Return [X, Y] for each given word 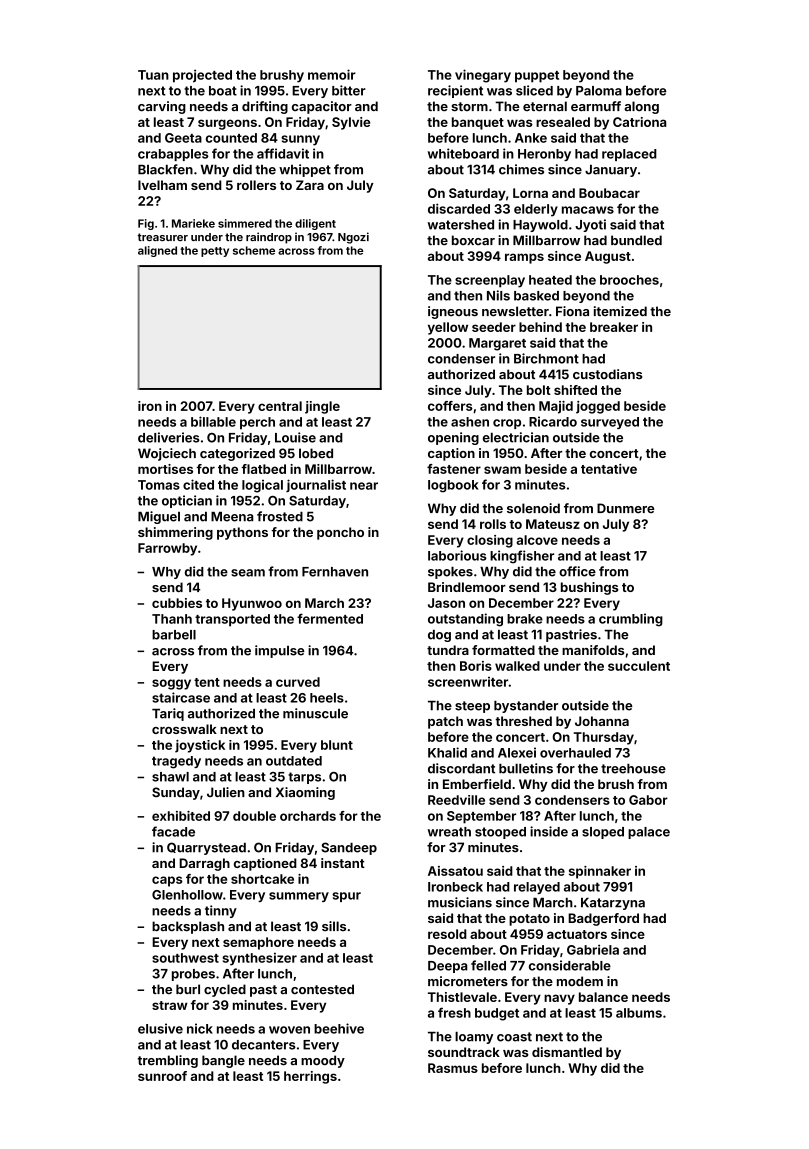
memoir [332, 74]
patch [445, 722]
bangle [223, 1061]
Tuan [153, 75]
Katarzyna [613, 904]
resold [447, 934]
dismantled [567, 1052]
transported [232, 620]
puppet [537, 77]
